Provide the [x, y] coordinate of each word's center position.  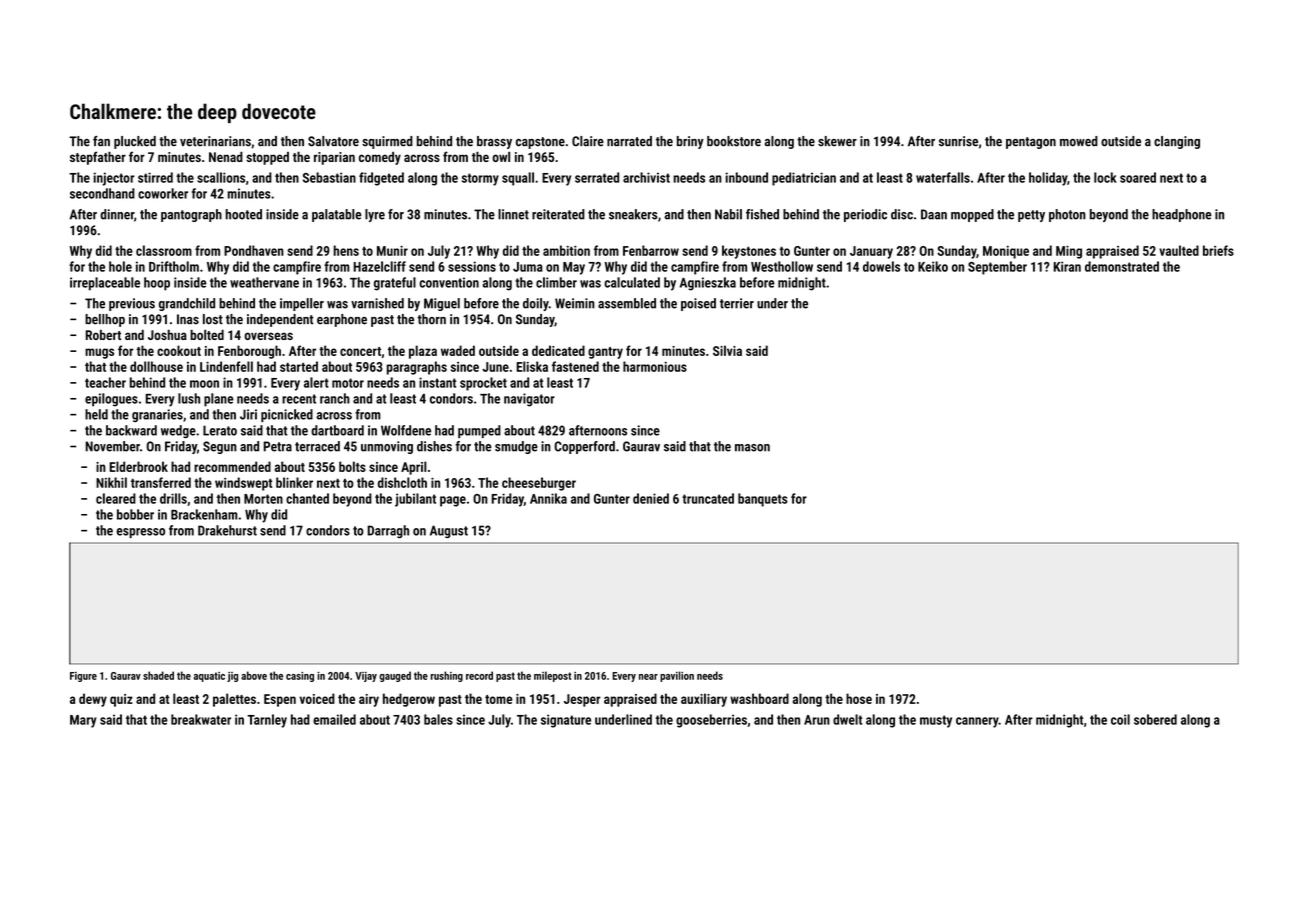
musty [936, 721]
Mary [83, 721]
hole [120, 266]
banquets [763, 500]
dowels [881, 266]
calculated [632, 282]
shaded [158, 675]
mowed [1079, 141]
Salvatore [333, 141]
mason [752, 448]
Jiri [248, 414]
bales [438, 719]
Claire [588, 141]
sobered [1155, 719]
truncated [708, 498]
